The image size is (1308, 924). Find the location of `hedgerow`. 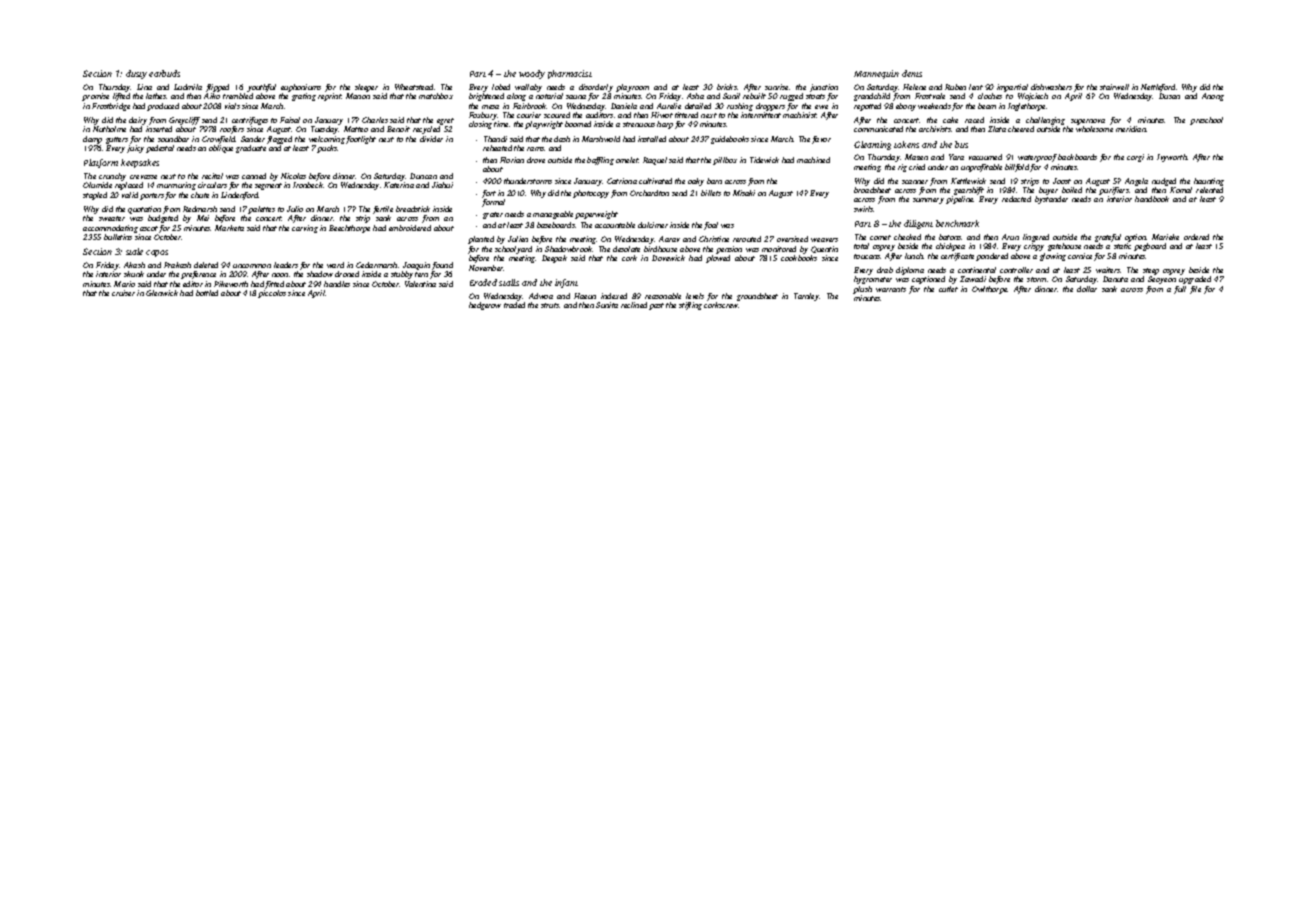

hedgerow is located at coordinates (485, 306).
